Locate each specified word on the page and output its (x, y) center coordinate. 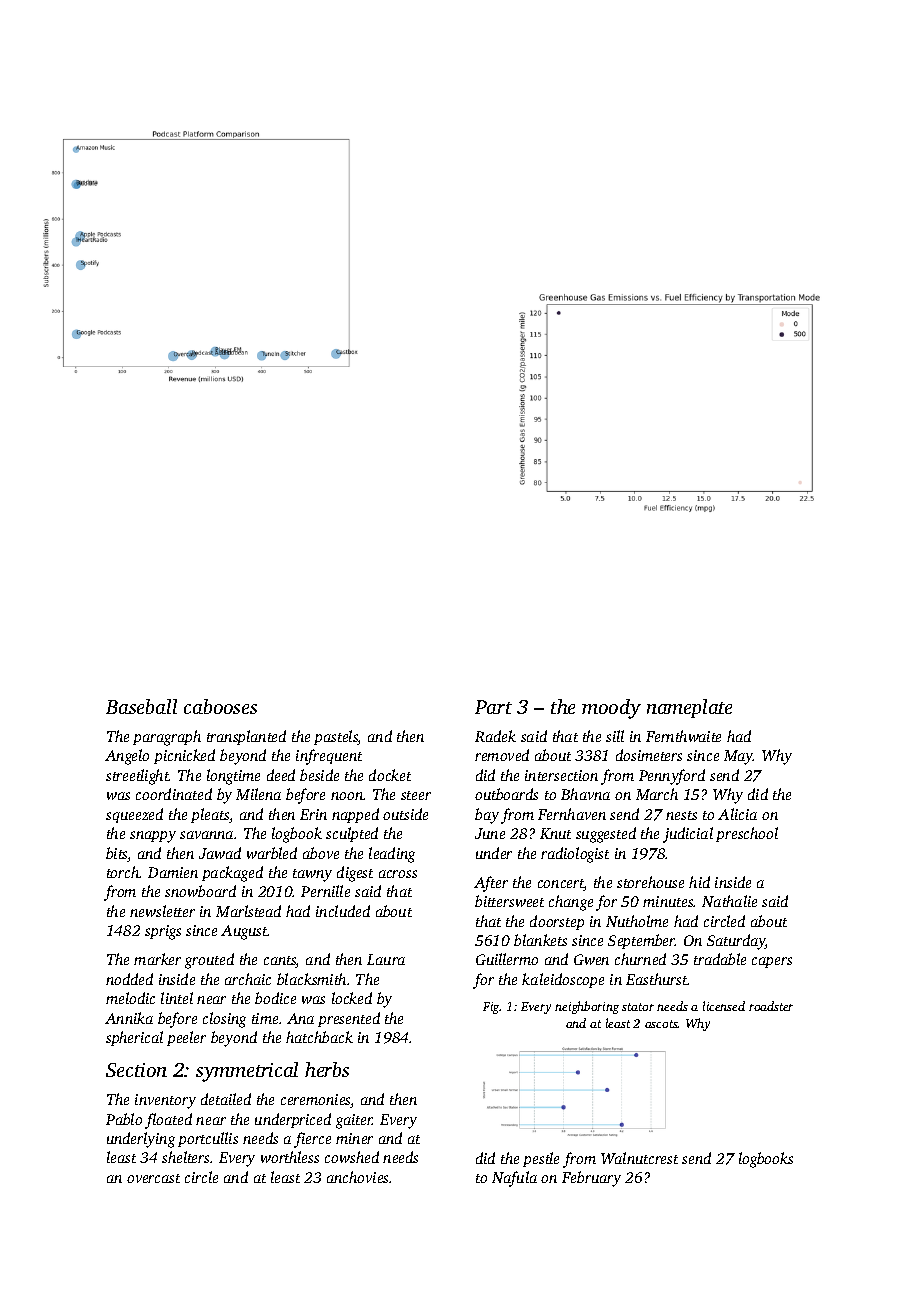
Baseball (141, 706)
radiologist (575, 855)
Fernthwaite (683, 736)
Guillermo (507, 959)
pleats (210, 815)
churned (640, 959)
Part (493, 707)
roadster (771, 1006)
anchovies (358, 1177)
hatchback (319, 1037)
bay (487, 816)
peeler (186, 1038)
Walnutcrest (639, 1158)
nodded (129, 979)
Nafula (514, 1179)
